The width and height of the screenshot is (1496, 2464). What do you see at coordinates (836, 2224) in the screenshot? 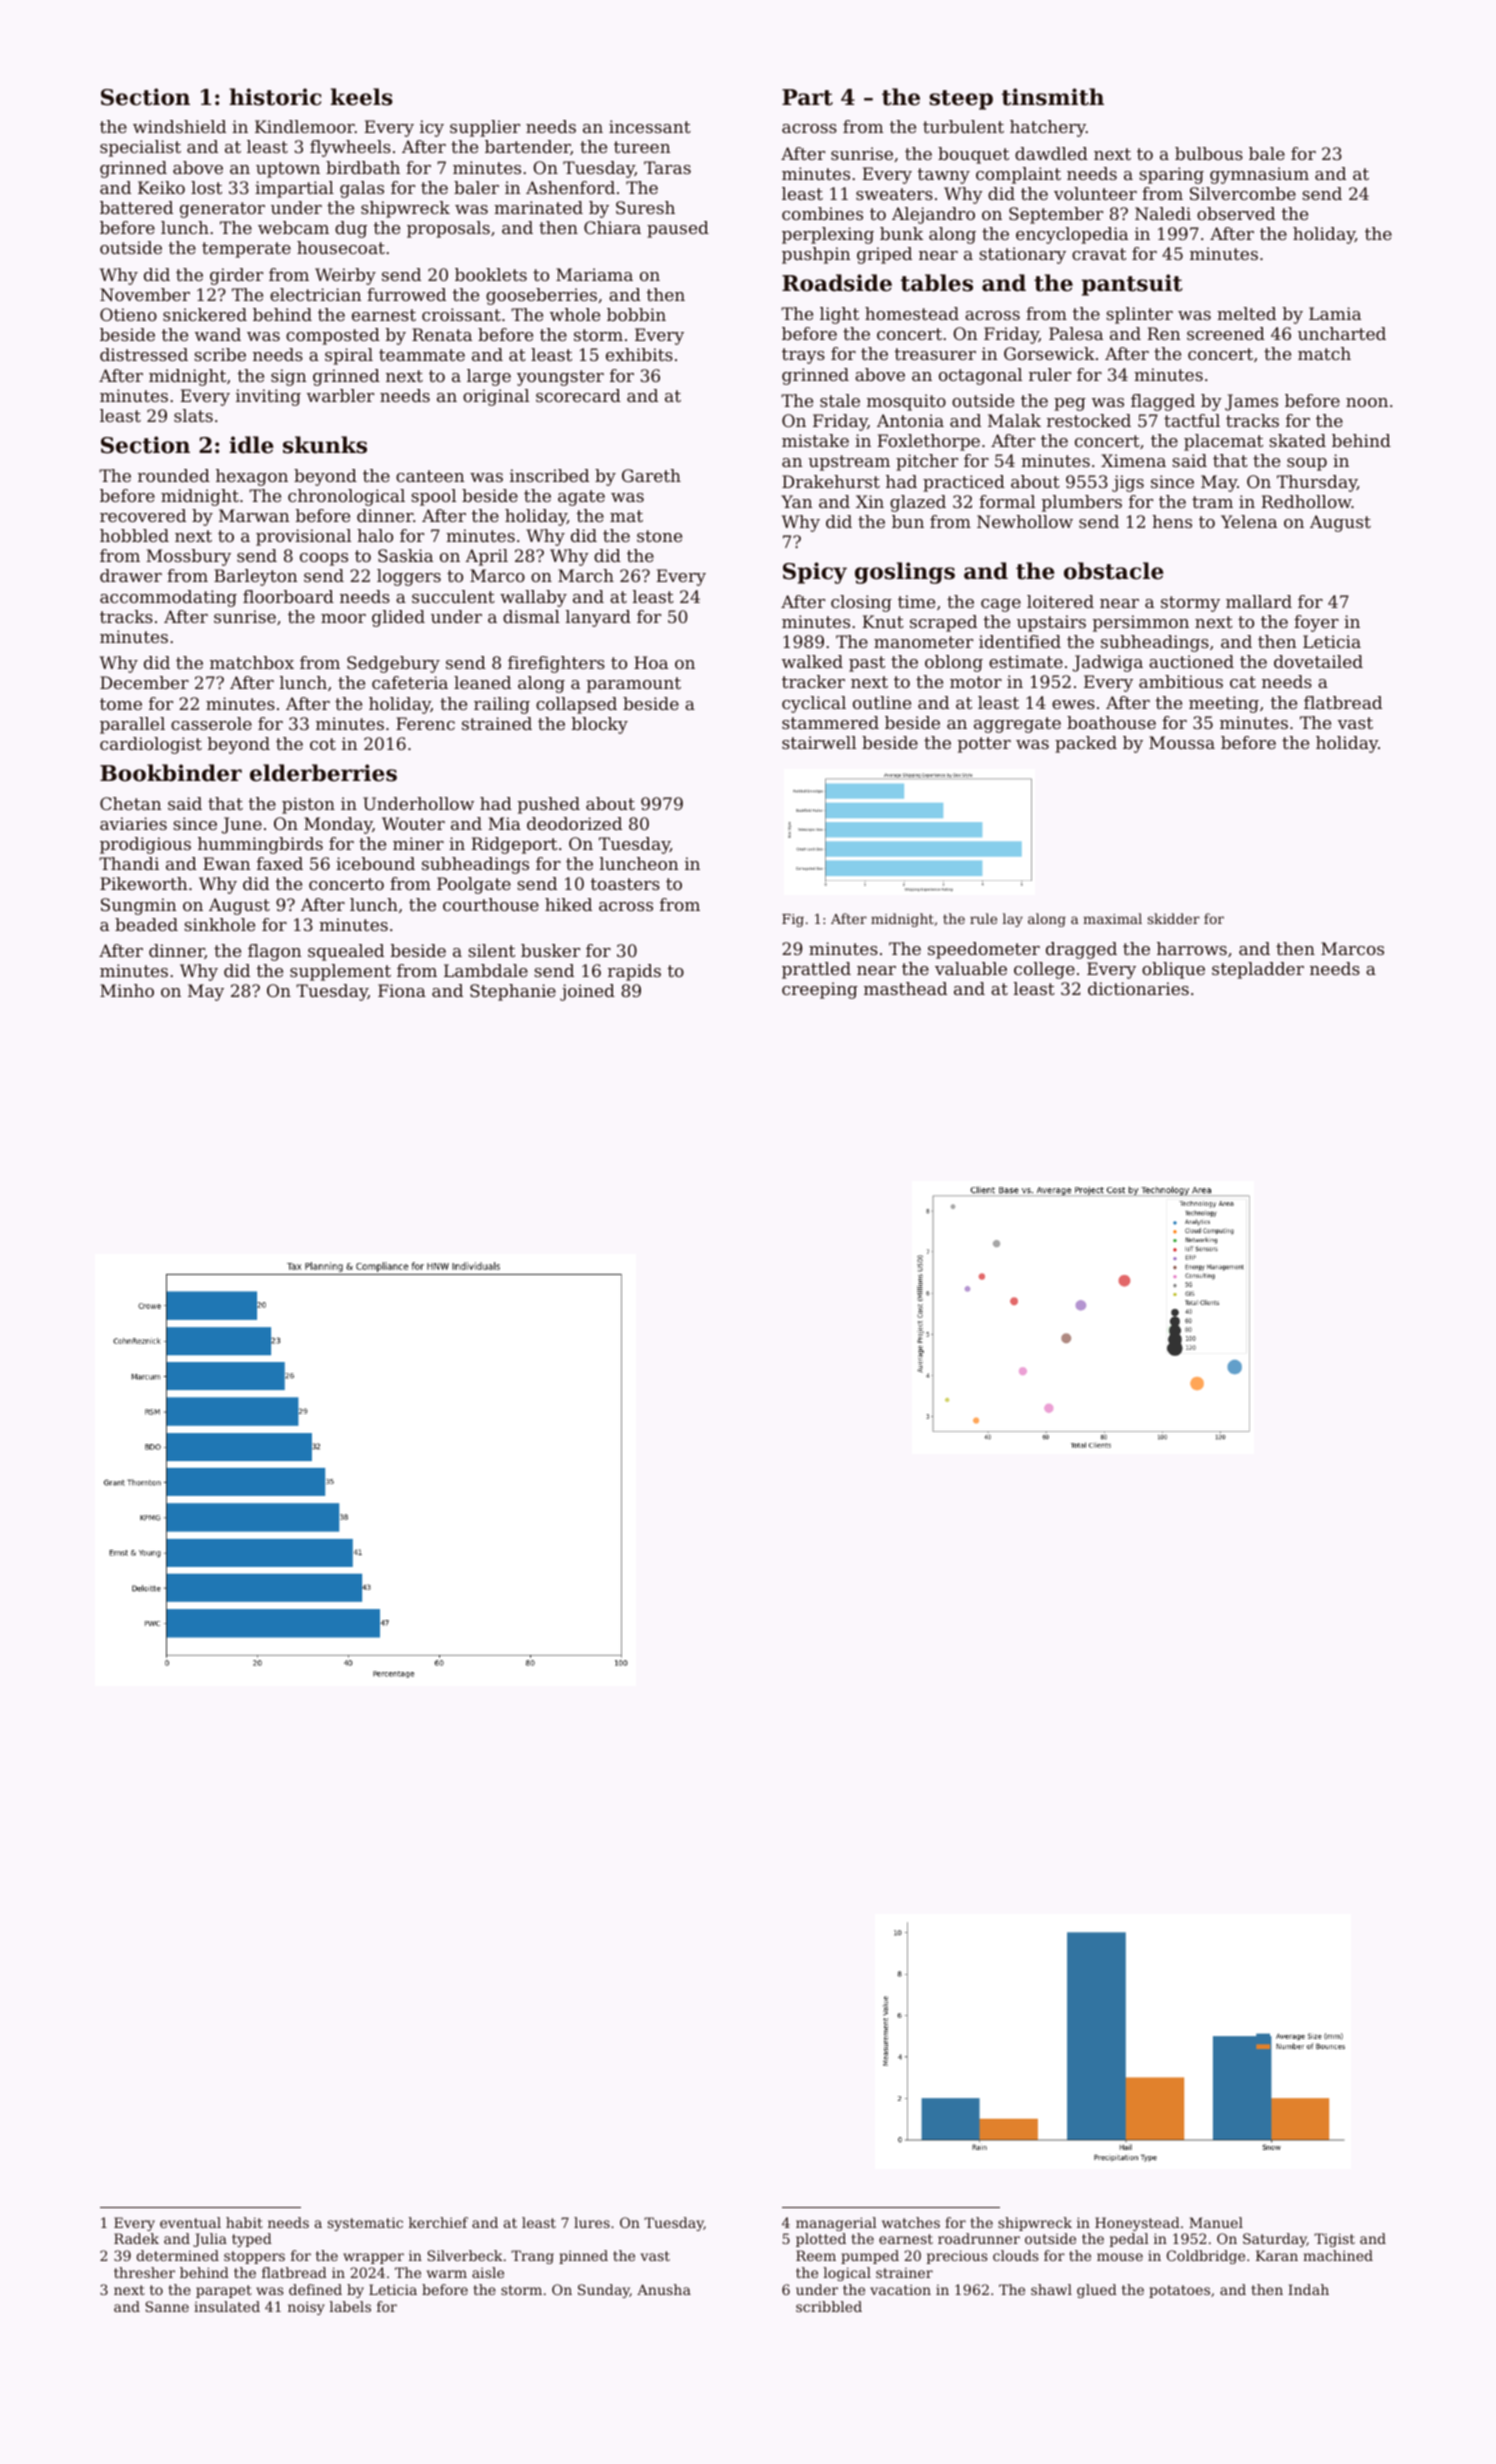
I see `managerial` at bounding box center [836, 2224].
